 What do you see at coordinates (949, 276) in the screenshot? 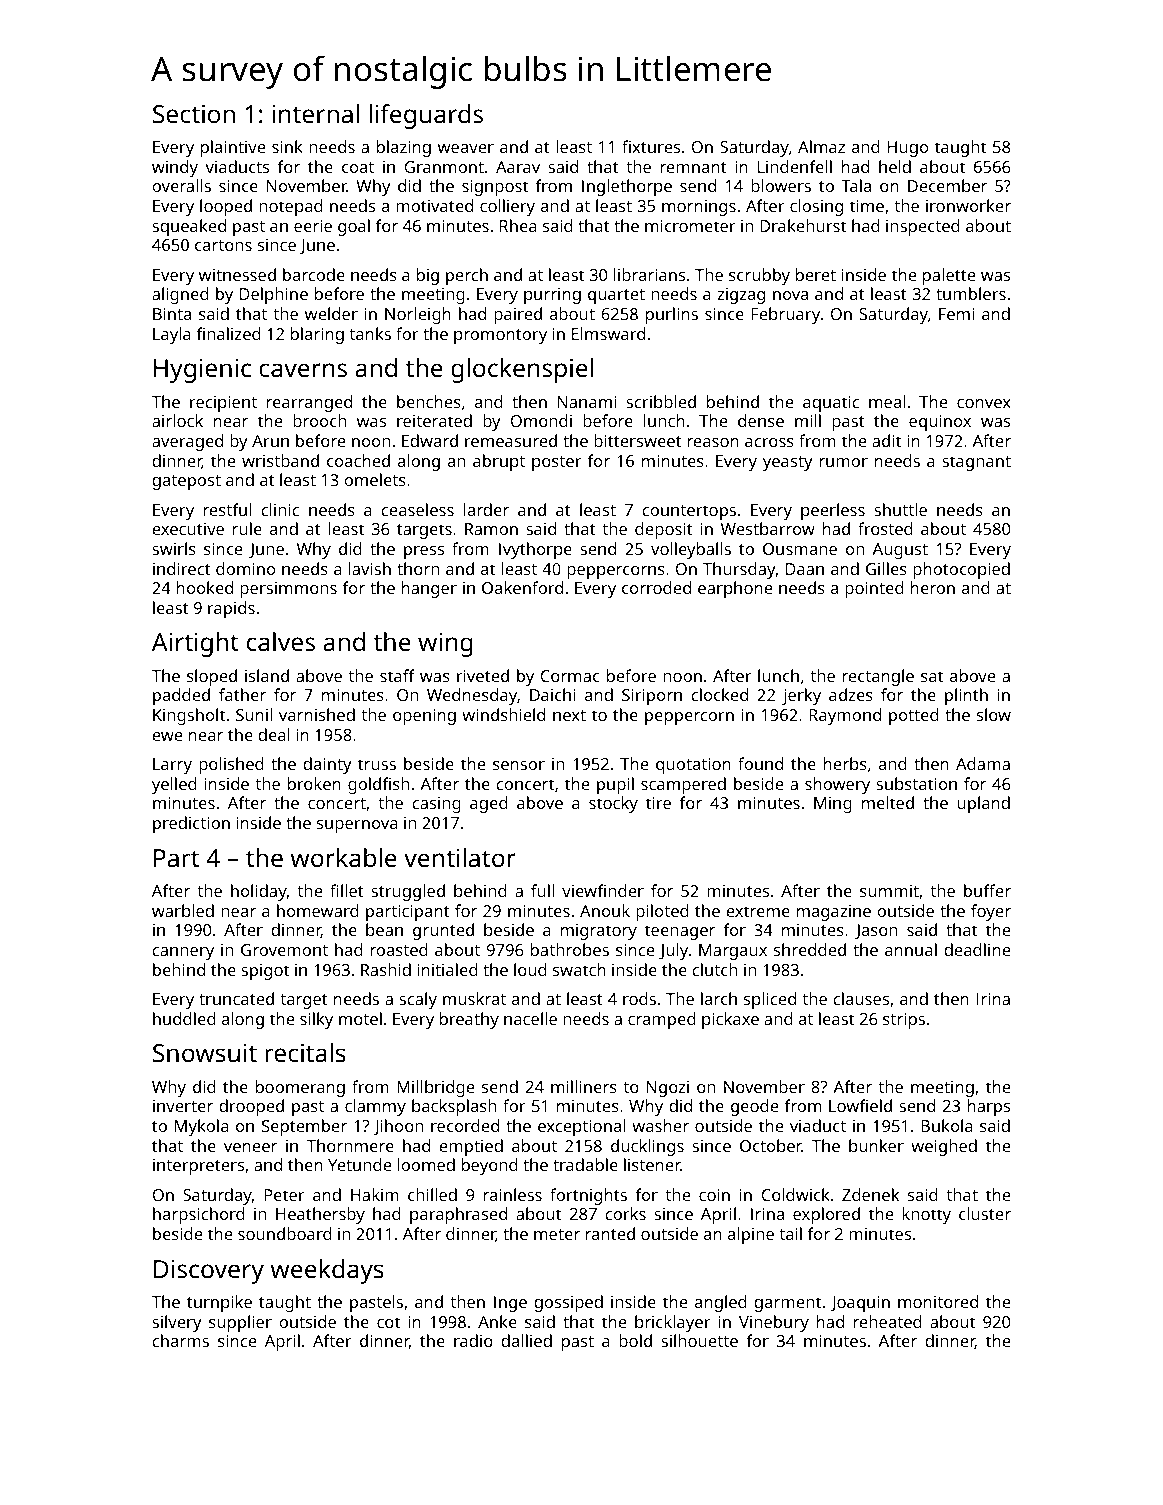
I see `palette` at bounding box center [949, 276].
